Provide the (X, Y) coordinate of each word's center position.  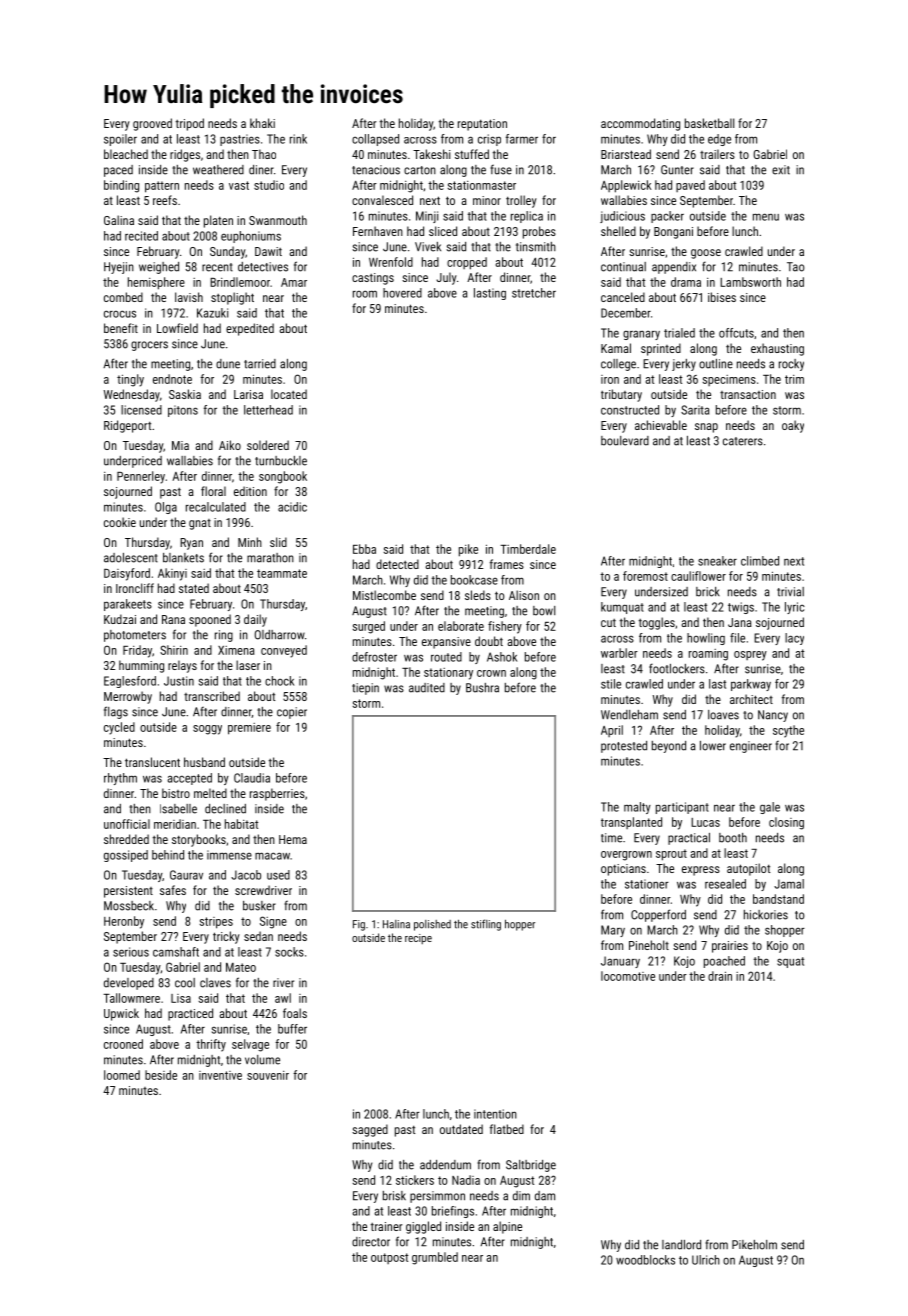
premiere (249, 729)
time (611, 838)
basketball (709, 123)
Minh (250, 542)
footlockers (677, 668)
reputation (482, 125)
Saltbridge (531, 1166)
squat (790, 962)
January (620, 962)
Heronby (124, 922)
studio (269, 185)
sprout (671, 855)
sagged (370, 1130)
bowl (544, 611)
